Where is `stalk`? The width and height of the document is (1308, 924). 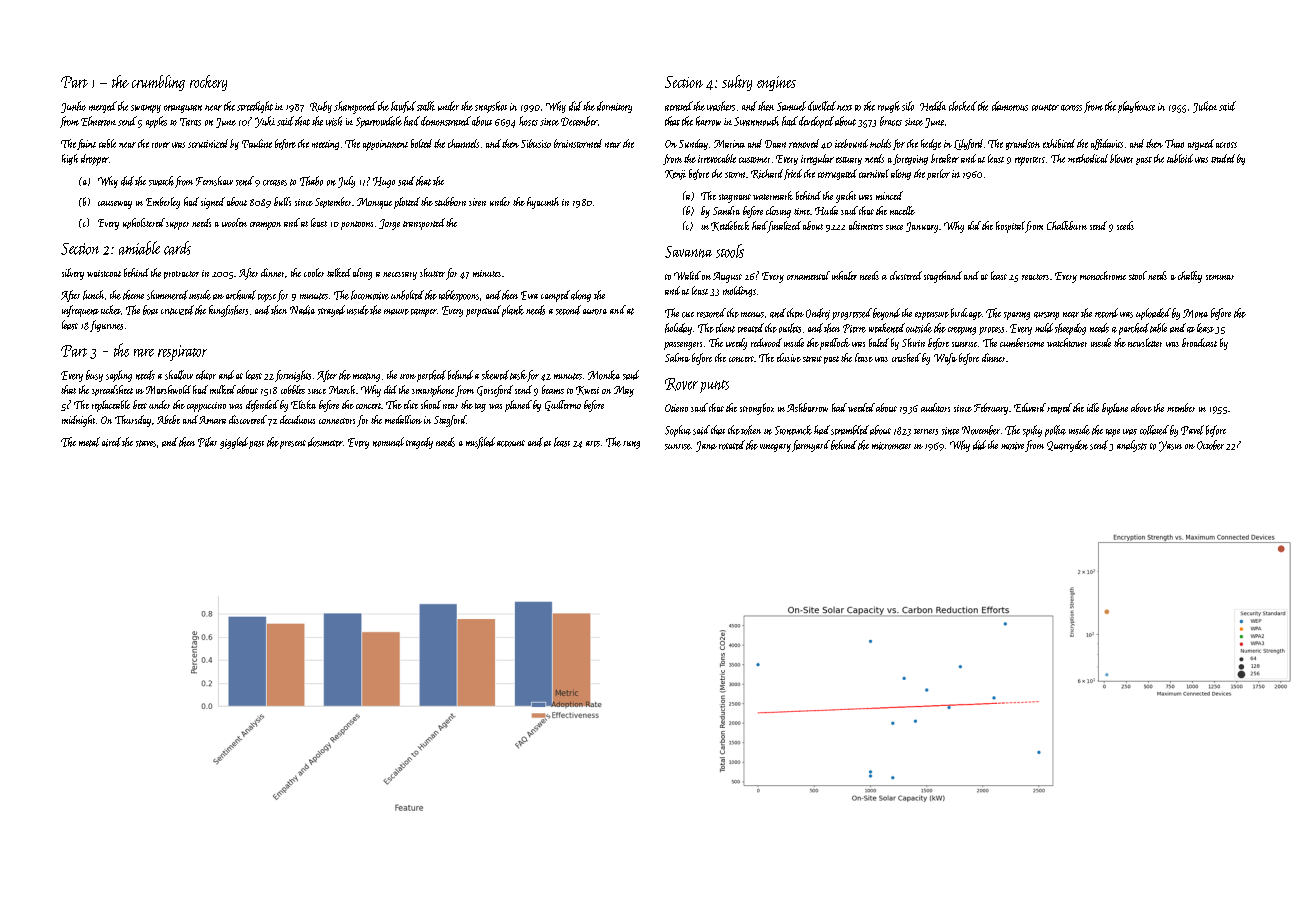 stalk is located at coordinates (426, 106).
